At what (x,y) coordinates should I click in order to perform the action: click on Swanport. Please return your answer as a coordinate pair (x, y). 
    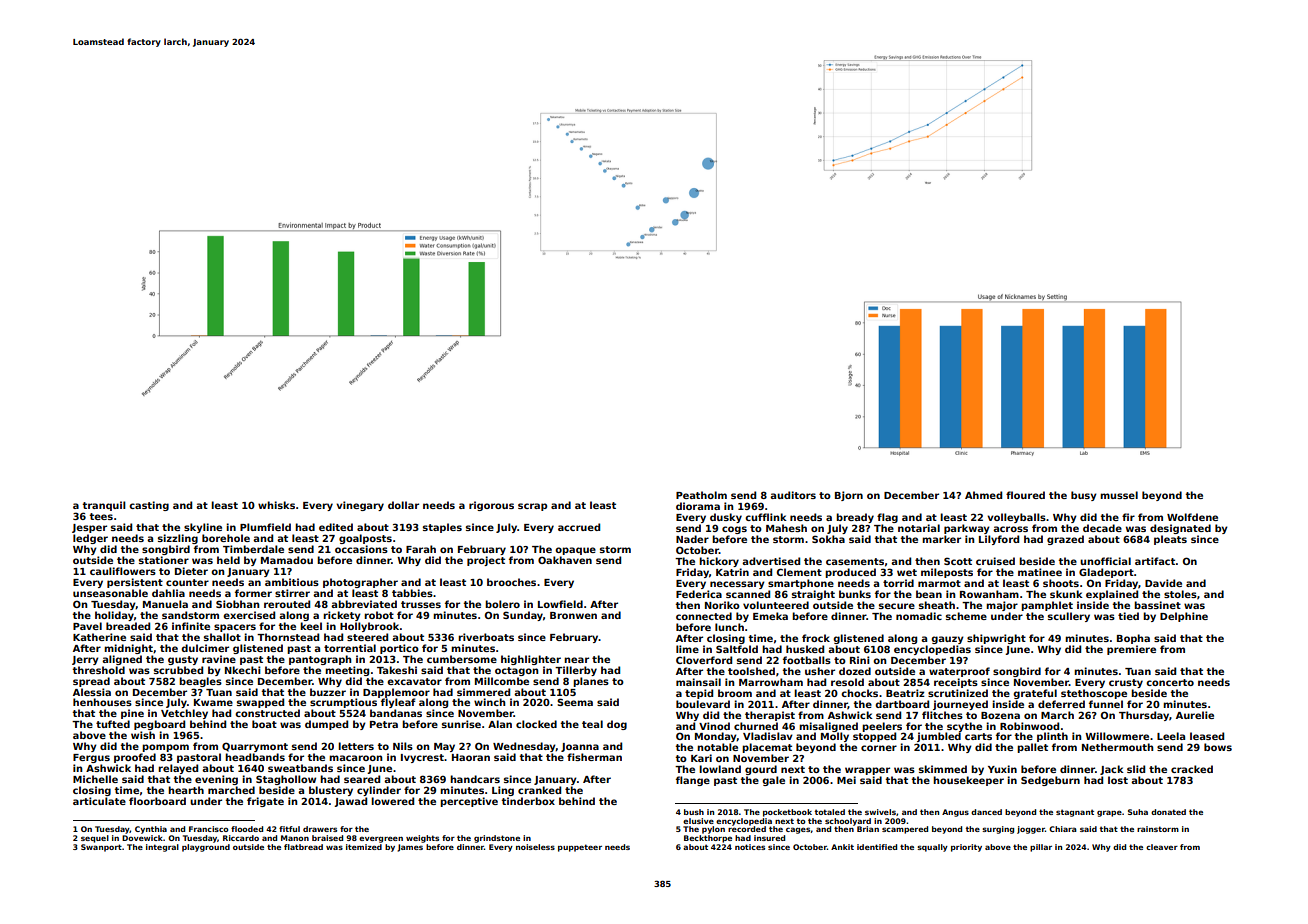
    Looking at the image, I should click on (101, 848).
